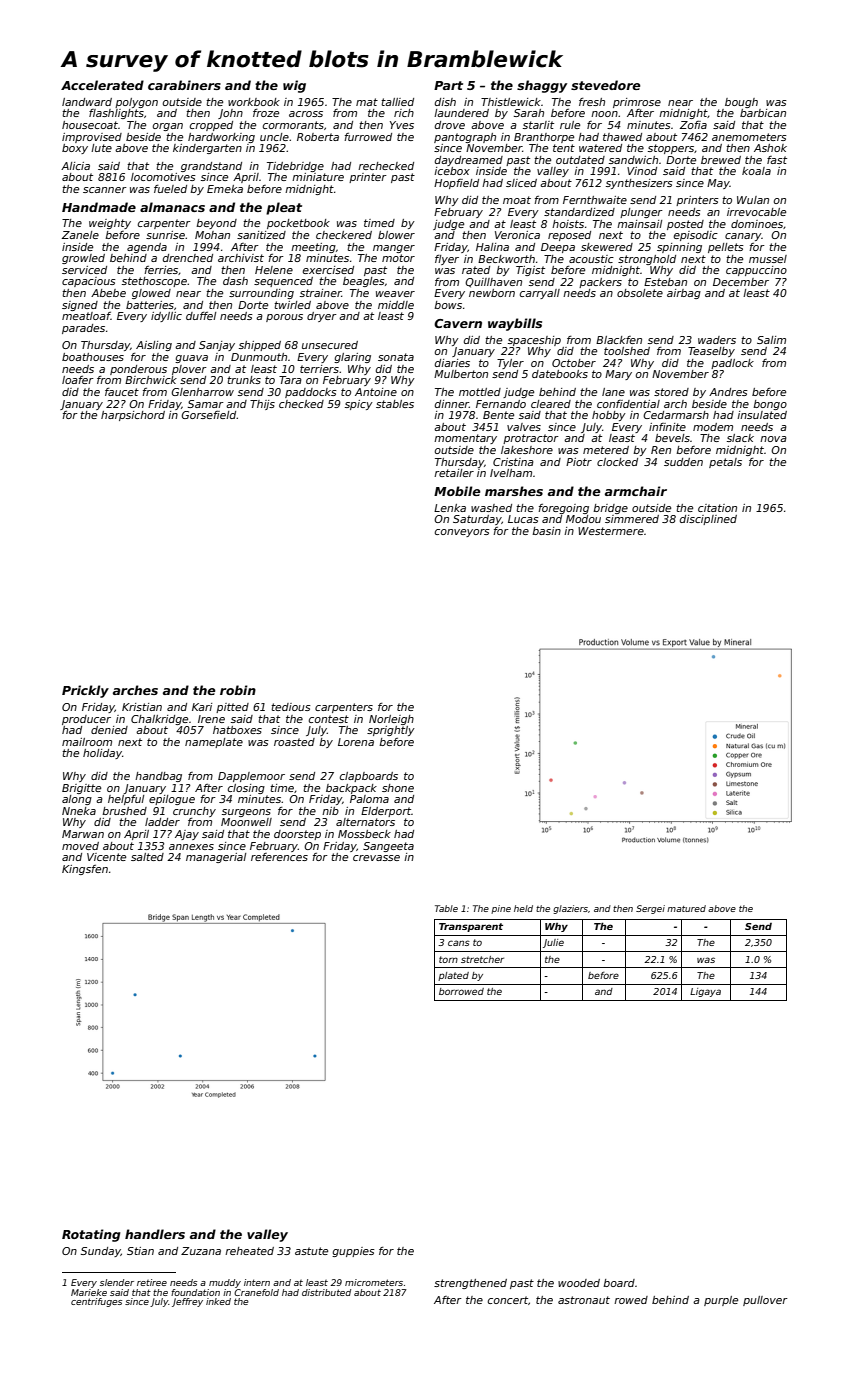  Describe the element at coordinates (391, 731) in the screenshot. I see `sprightly` at that location.
